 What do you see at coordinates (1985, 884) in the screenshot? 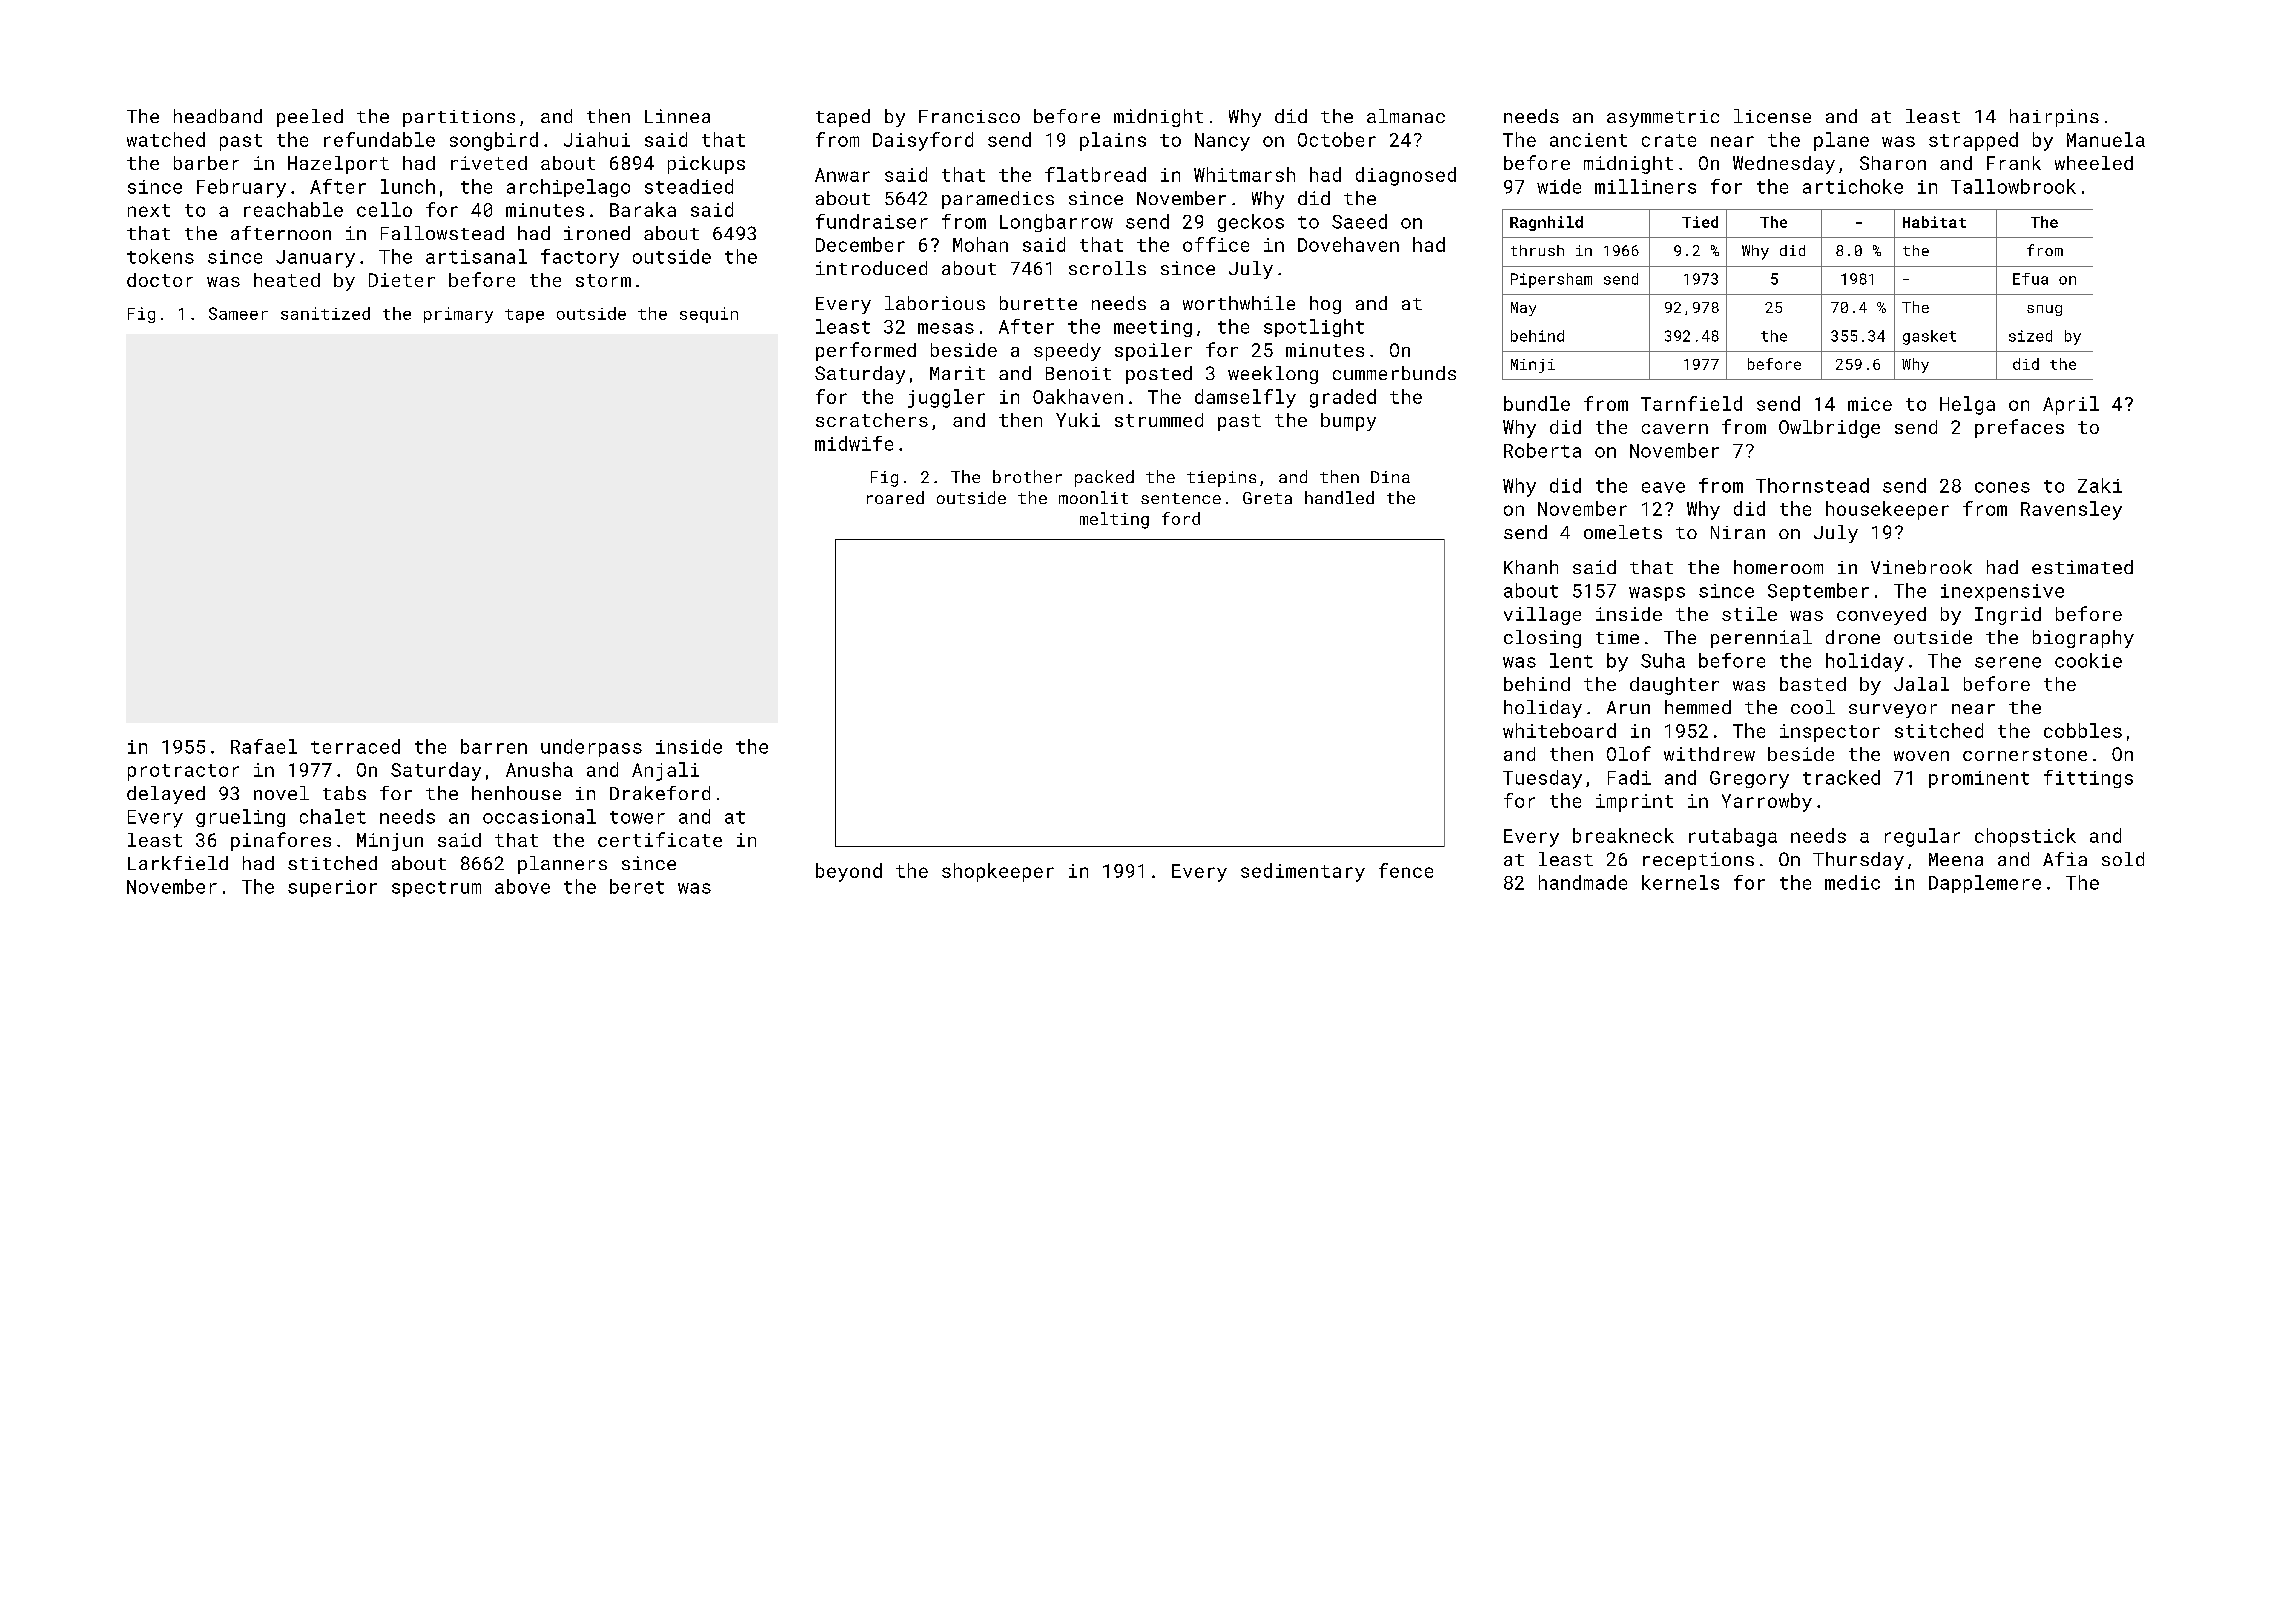
I see `Dapplemere` at bounding box center [1985, 884].
